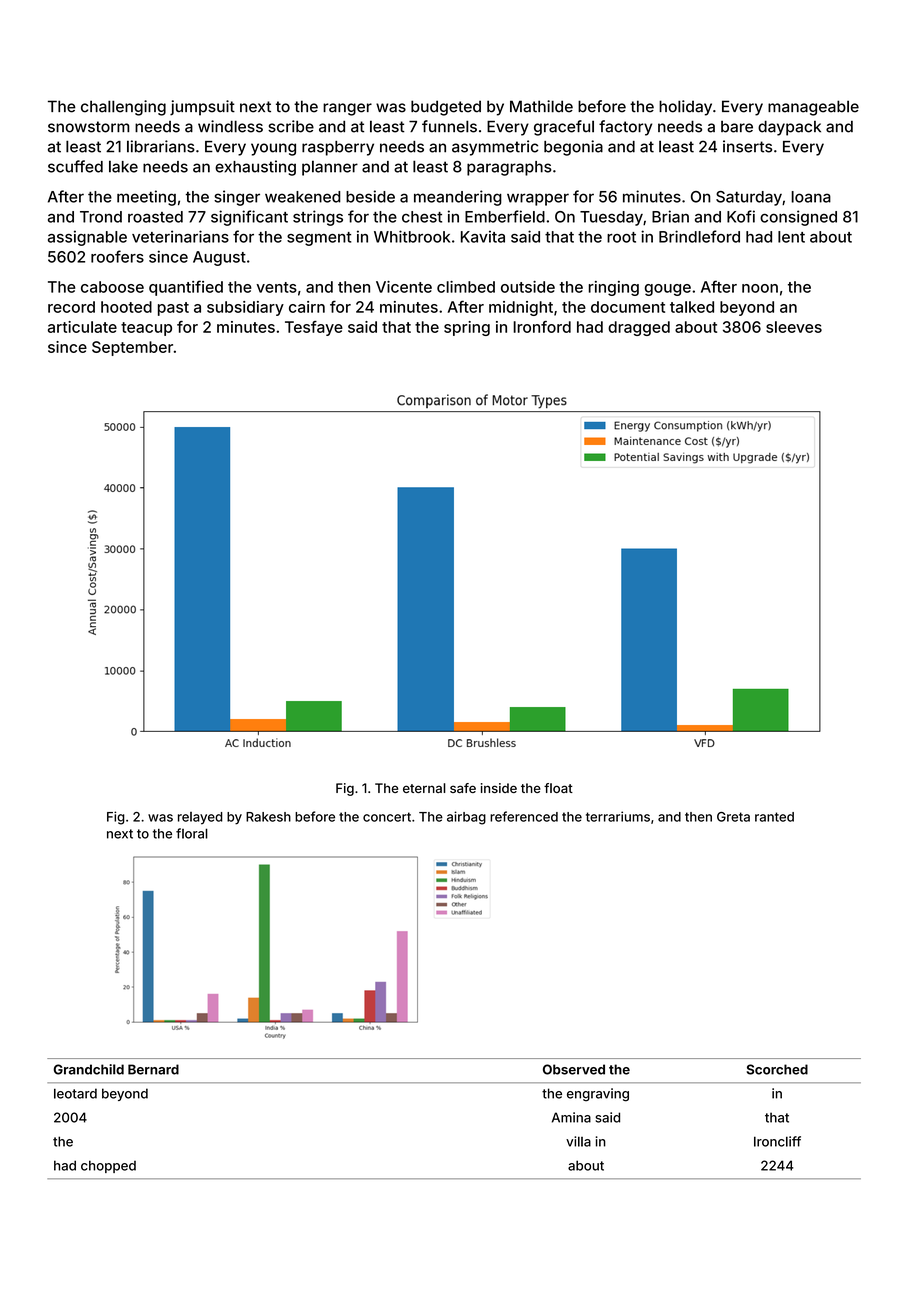  I want to click on sleeves, so click(794, 327).
